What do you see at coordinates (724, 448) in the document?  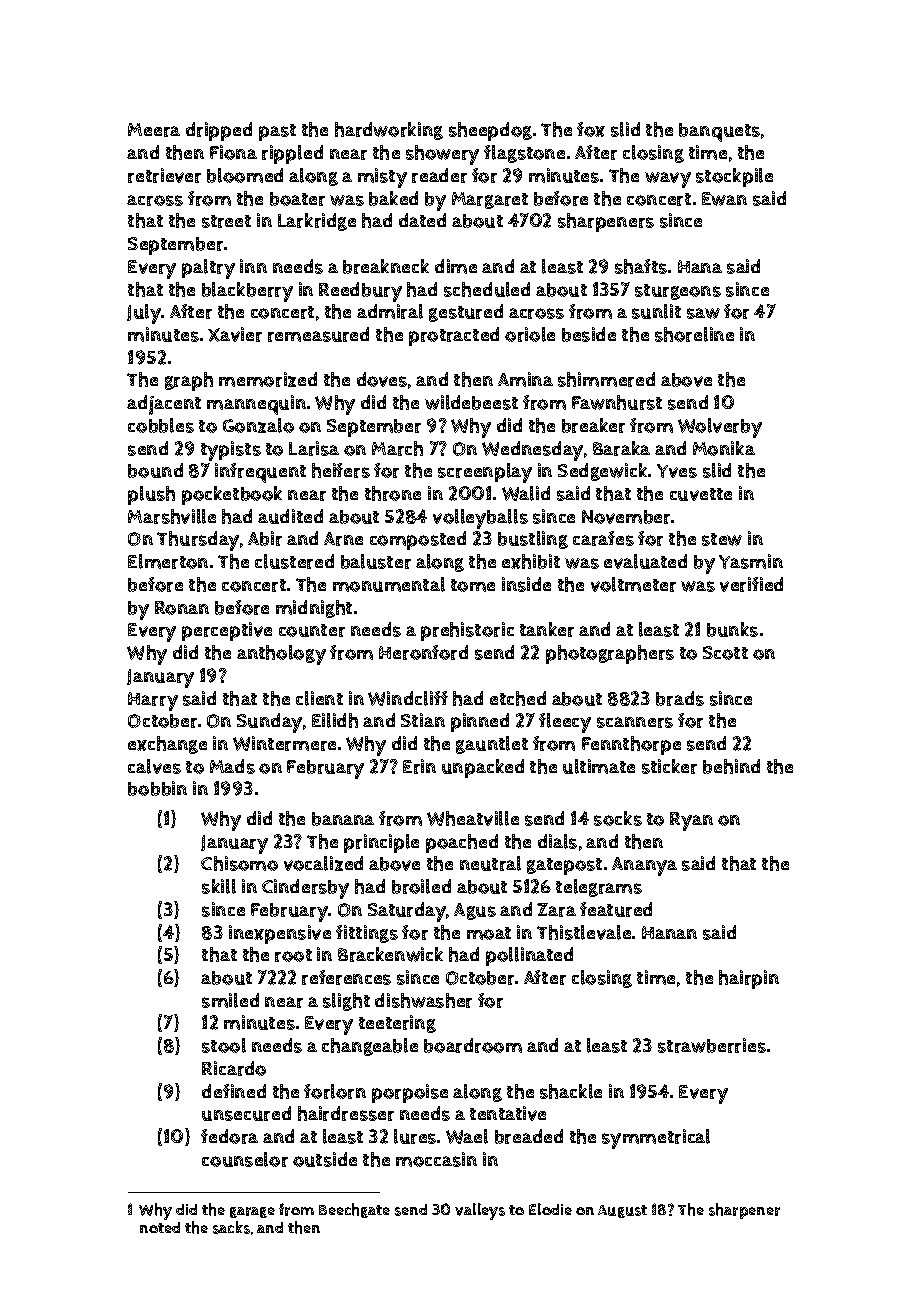 I see `Monika` at bounding box center [724, 448].
